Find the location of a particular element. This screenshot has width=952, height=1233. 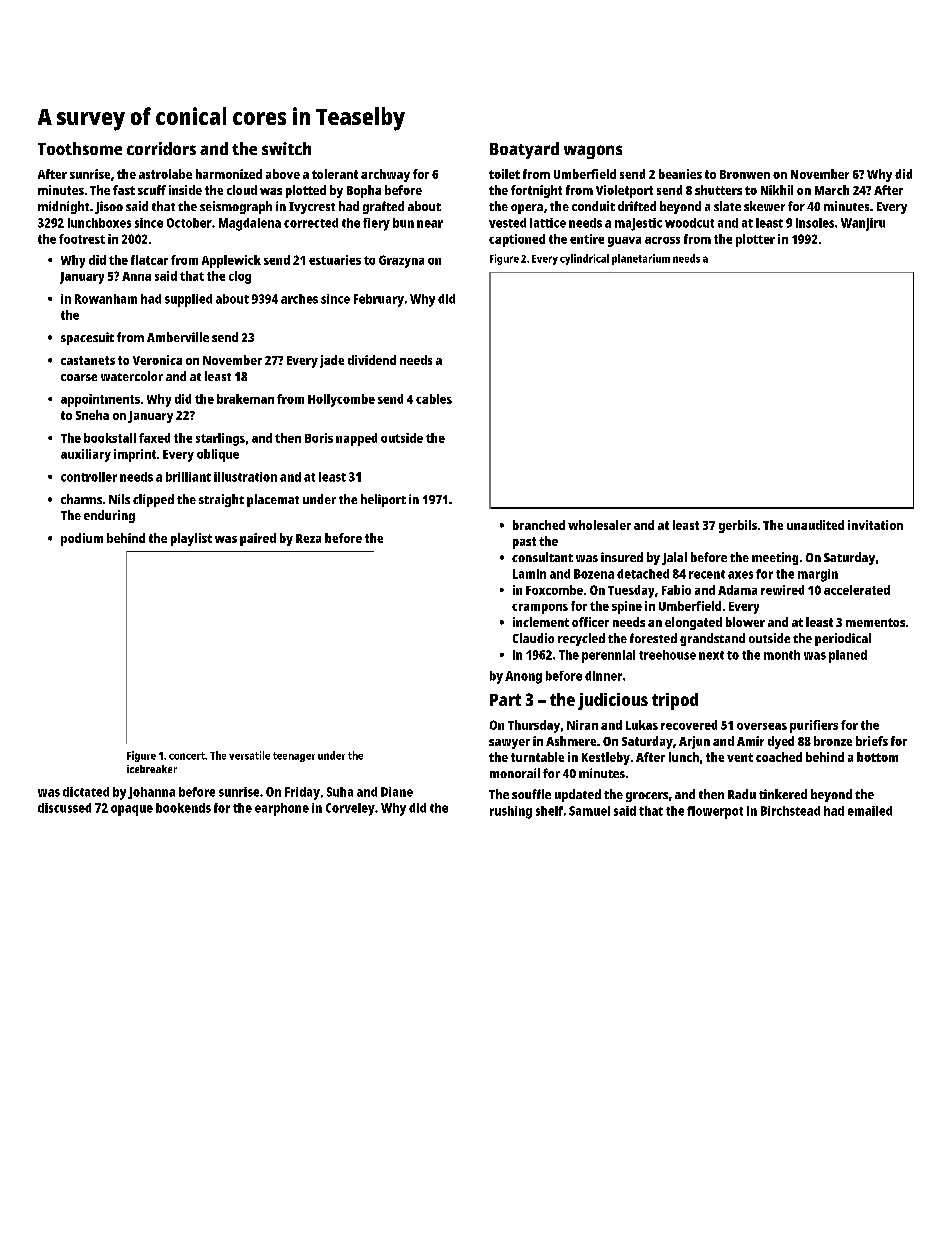

discussed is located at coordinates (64, 808).
